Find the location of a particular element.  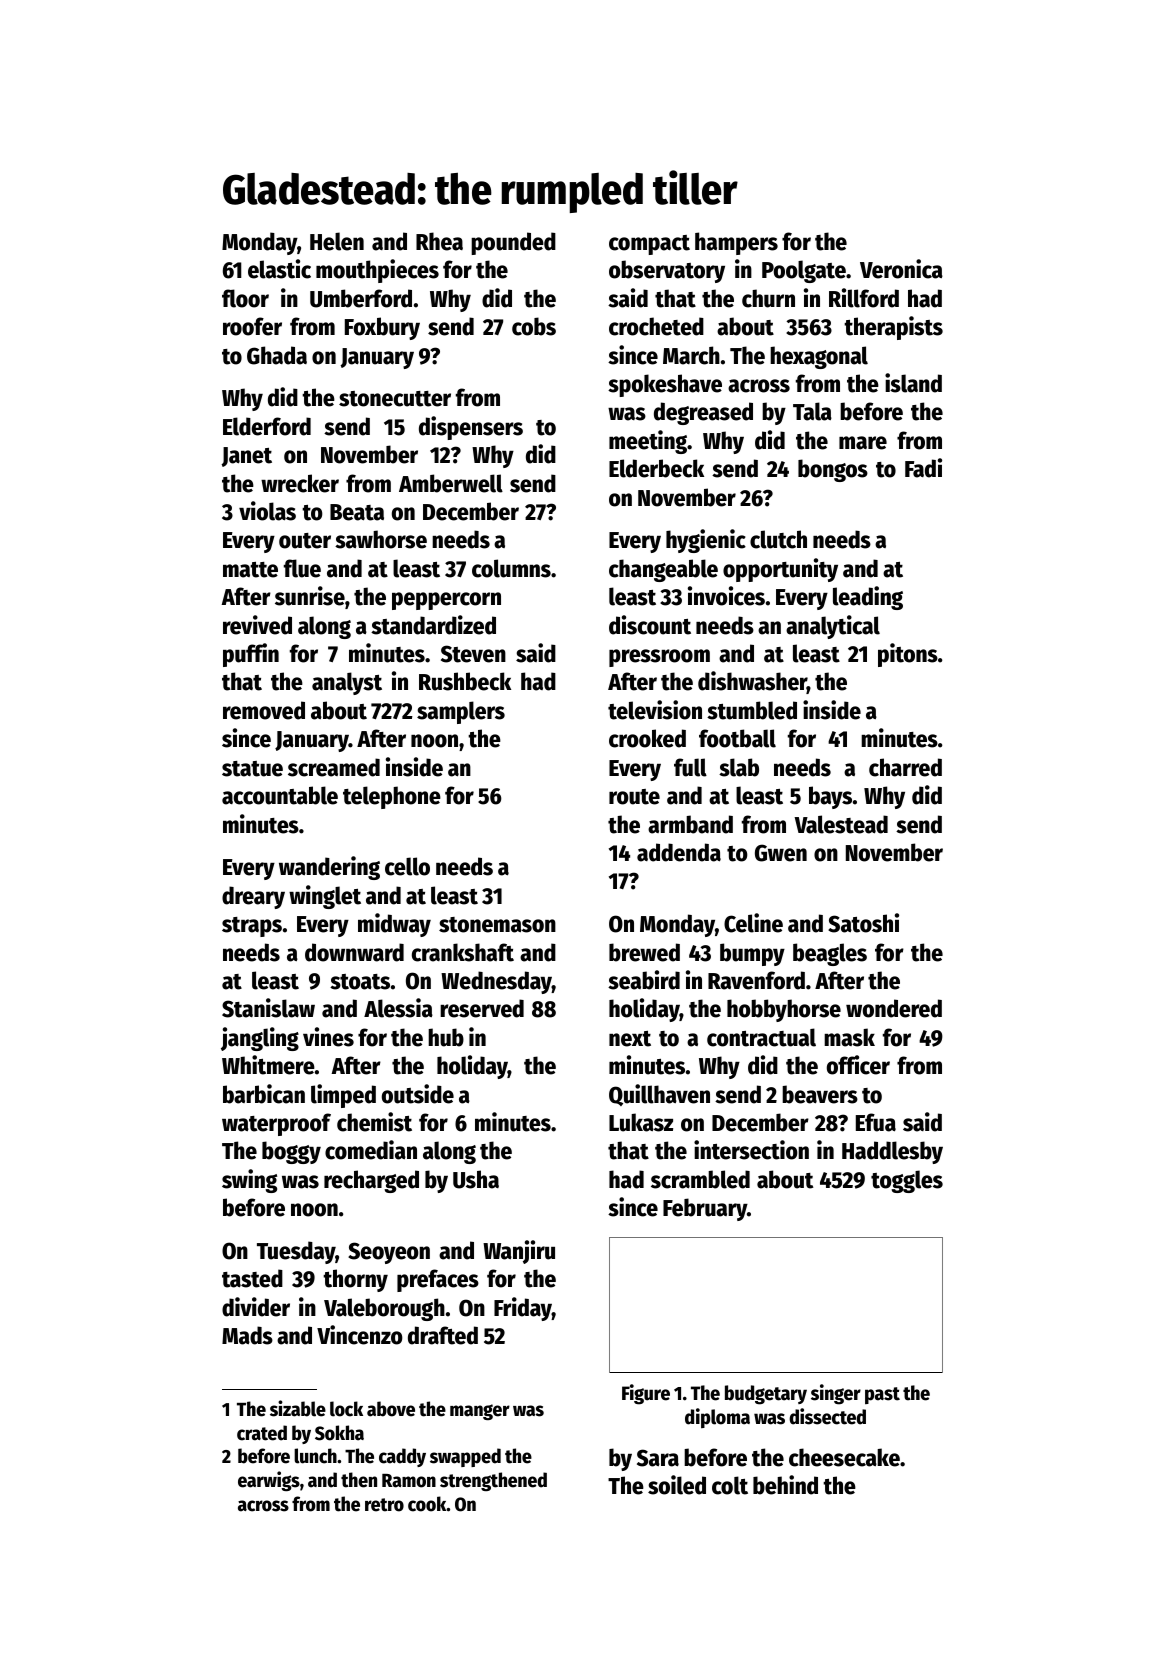

analyst is located at coordinates (347, 683).
